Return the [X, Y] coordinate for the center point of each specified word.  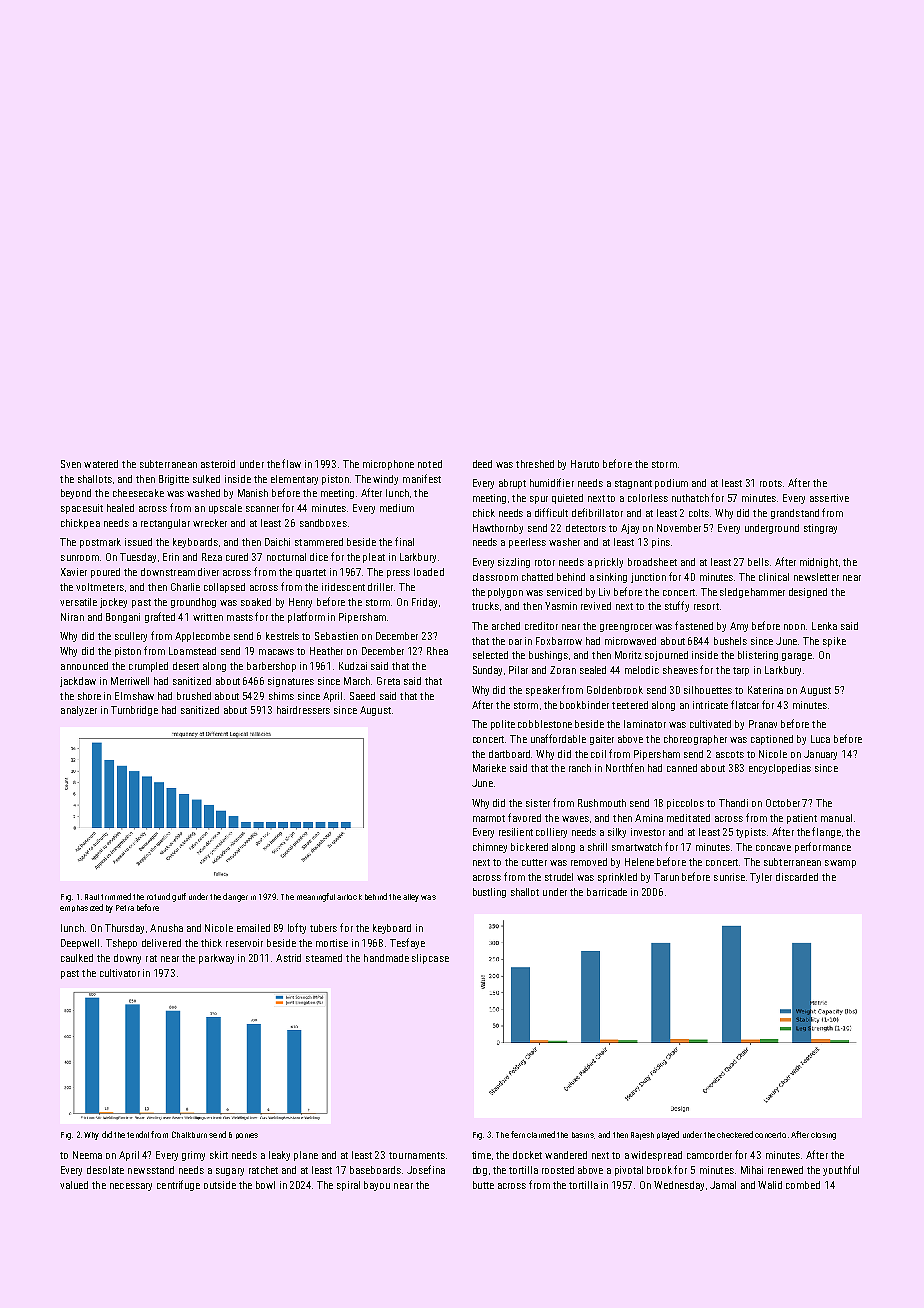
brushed [194, 696]
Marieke [489, 768]
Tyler [761, 878]
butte [483, 1185]
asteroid [218, 464]
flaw [291, 463]
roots [771, 483]
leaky [279, 1156]
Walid [770, 1185]
